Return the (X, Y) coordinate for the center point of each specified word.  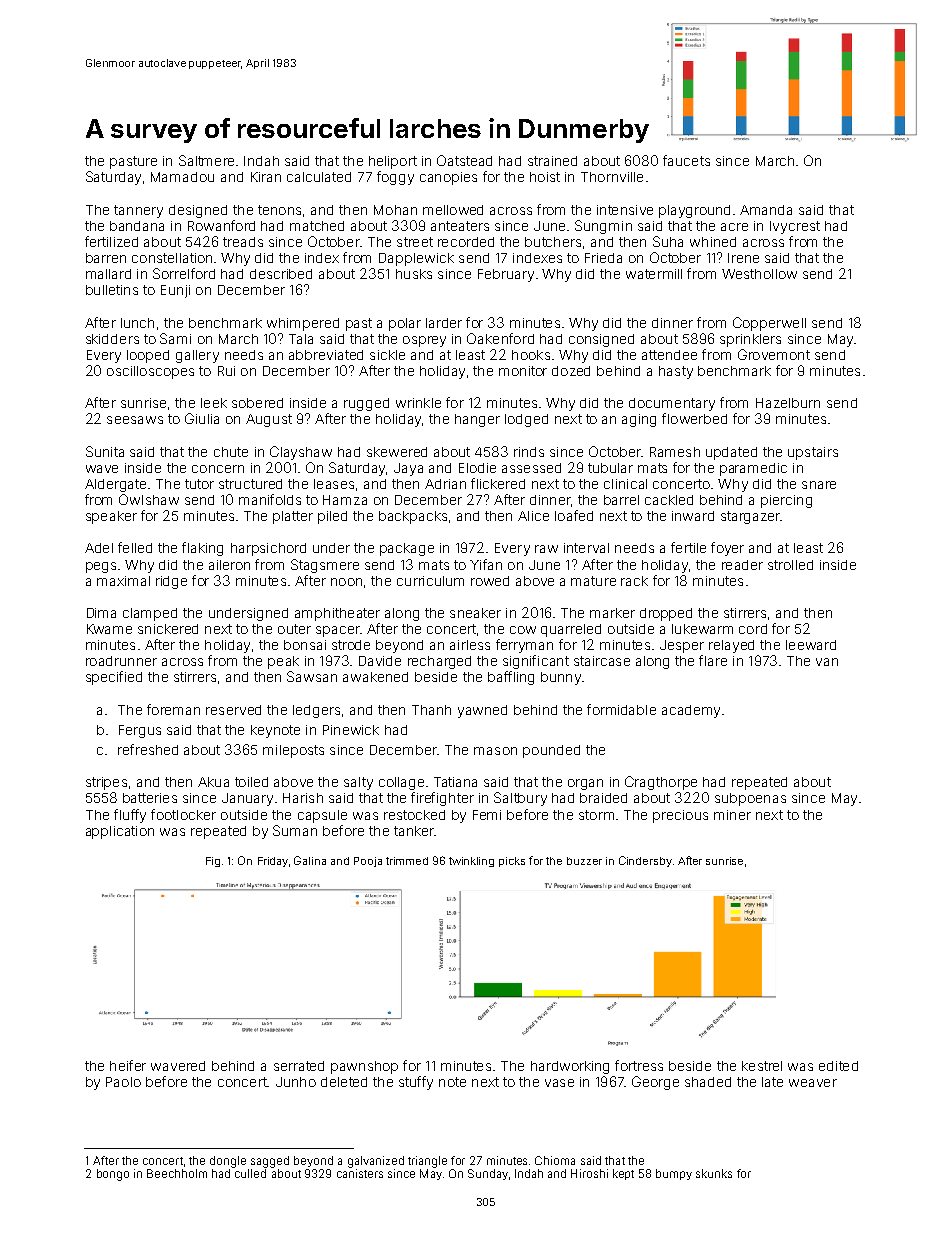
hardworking (570, 1067)
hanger (477, 420)
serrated (299, 1066)
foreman (173, 709)
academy (691, 711)
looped (148, 356)
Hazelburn (788, 403)
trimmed (407, 861)
